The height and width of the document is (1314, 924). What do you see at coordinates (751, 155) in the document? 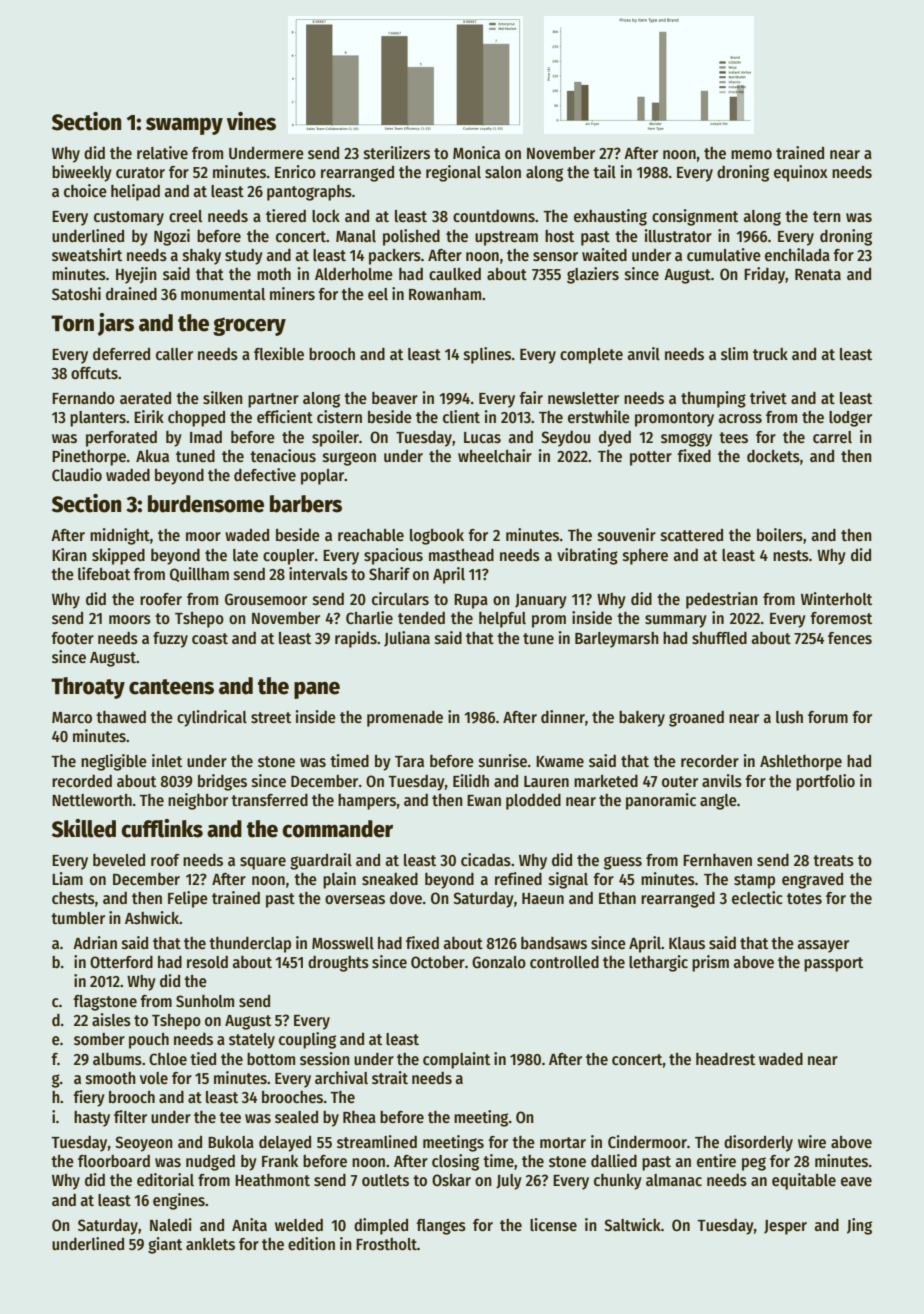
I see `memo` at bounding box center [751, 155].
